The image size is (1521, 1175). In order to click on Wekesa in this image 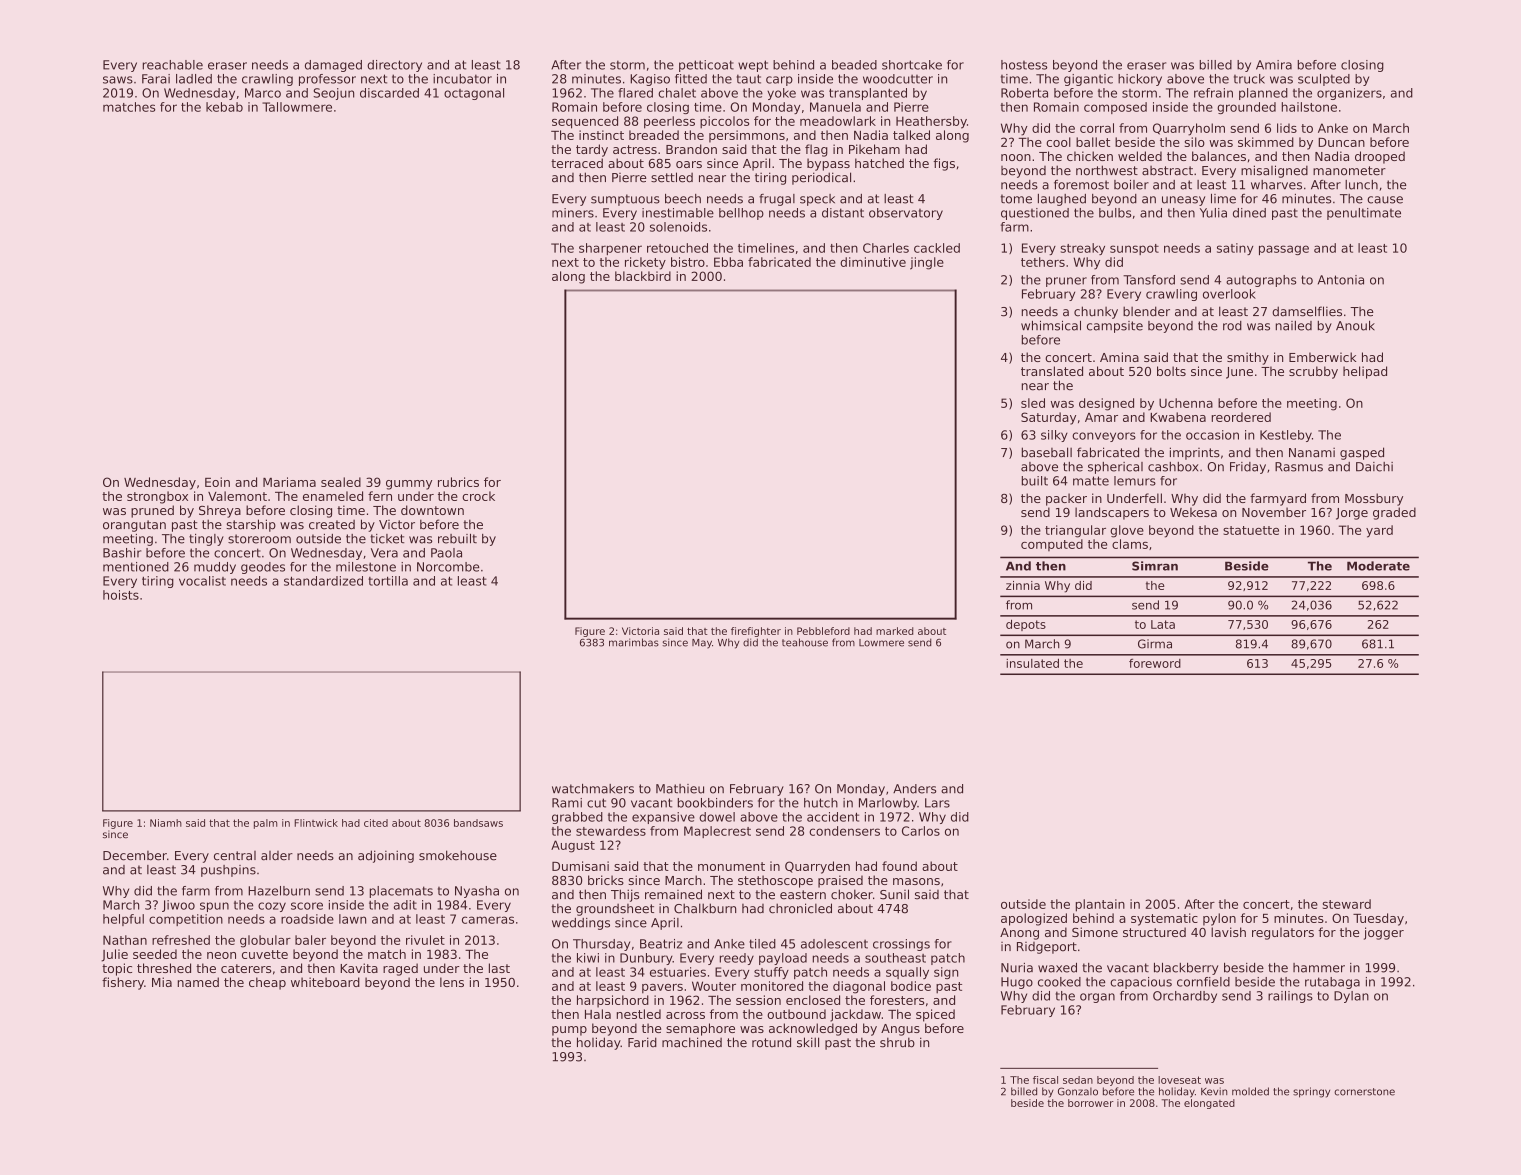, I will do `click(1193, 512)`.
